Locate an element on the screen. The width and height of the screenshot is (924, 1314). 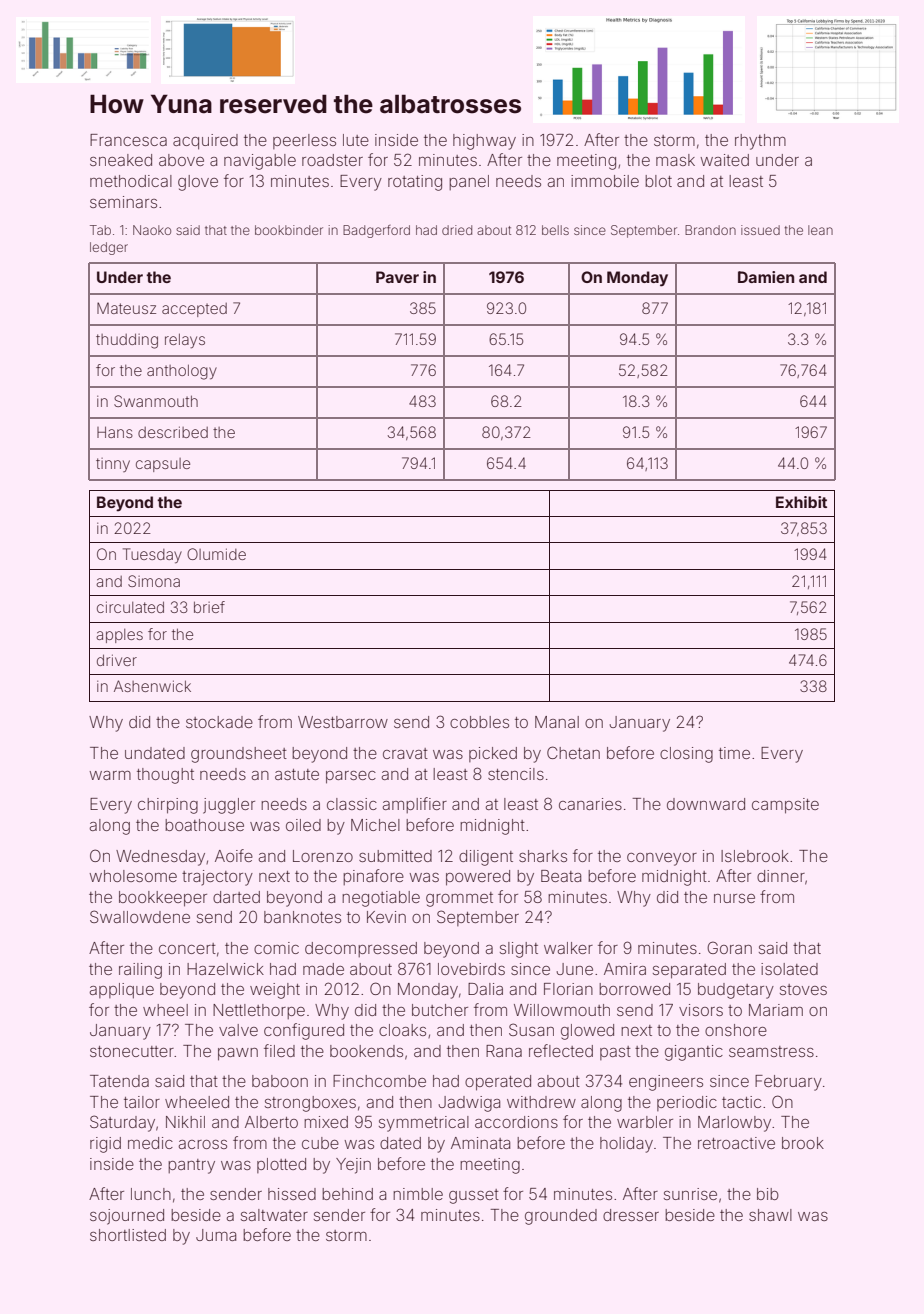
Exhibit is located at coordinates (801, 502).
